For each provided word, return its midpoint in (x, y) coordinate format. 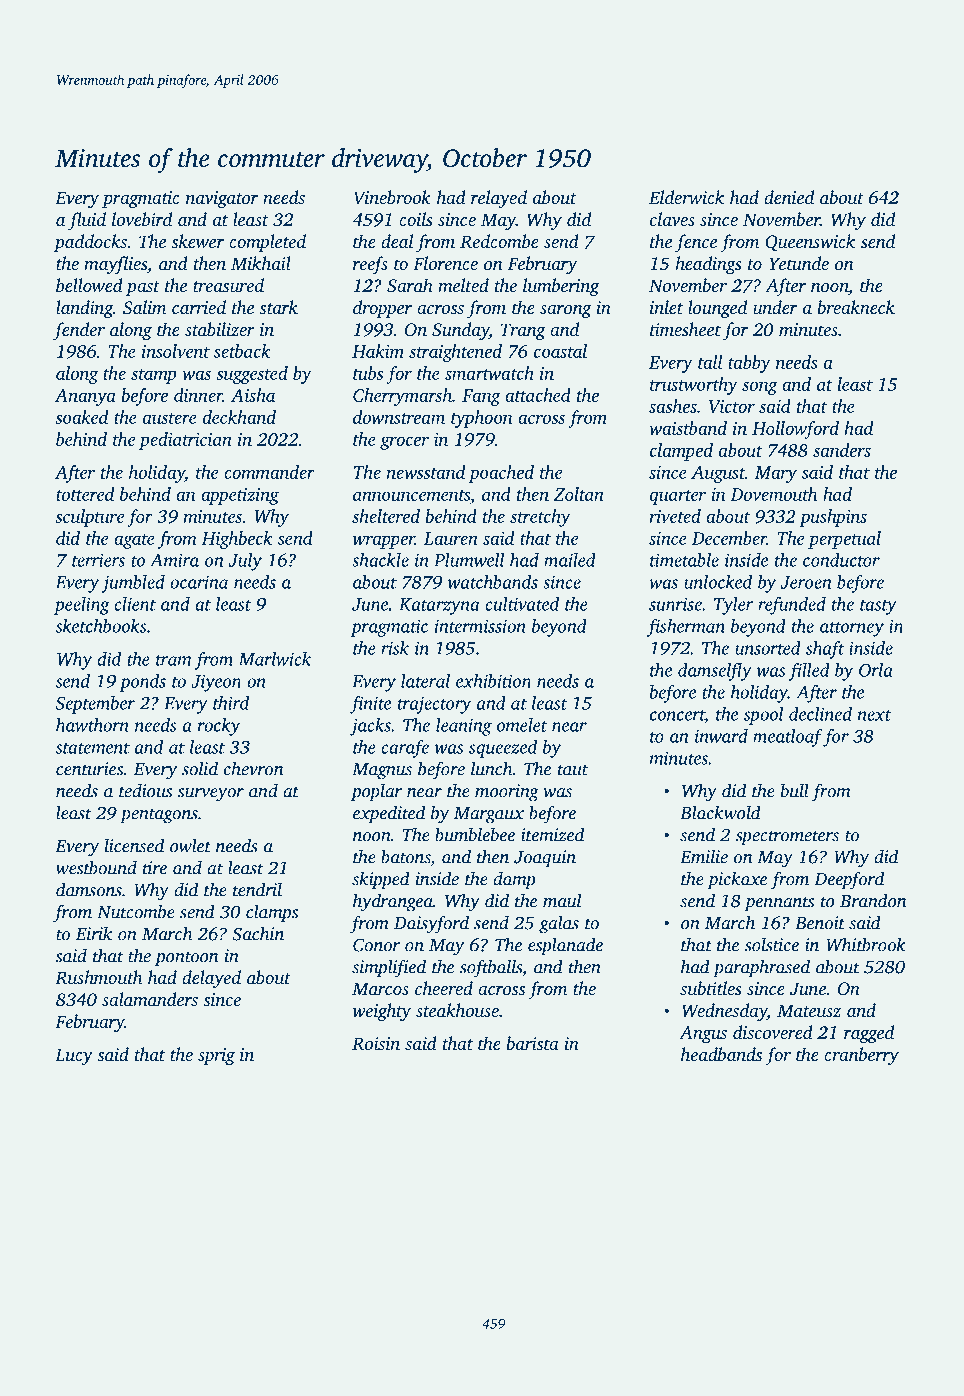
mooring (507, 793)
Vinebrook (392, 197)
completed (267, 243)
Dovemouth (774, 494)
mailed (570, 560)
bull (794, 790)
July (245, 562)
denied (789, 197)
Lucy (74, 1056)
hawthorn (92, 725)
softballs (491, 968)
